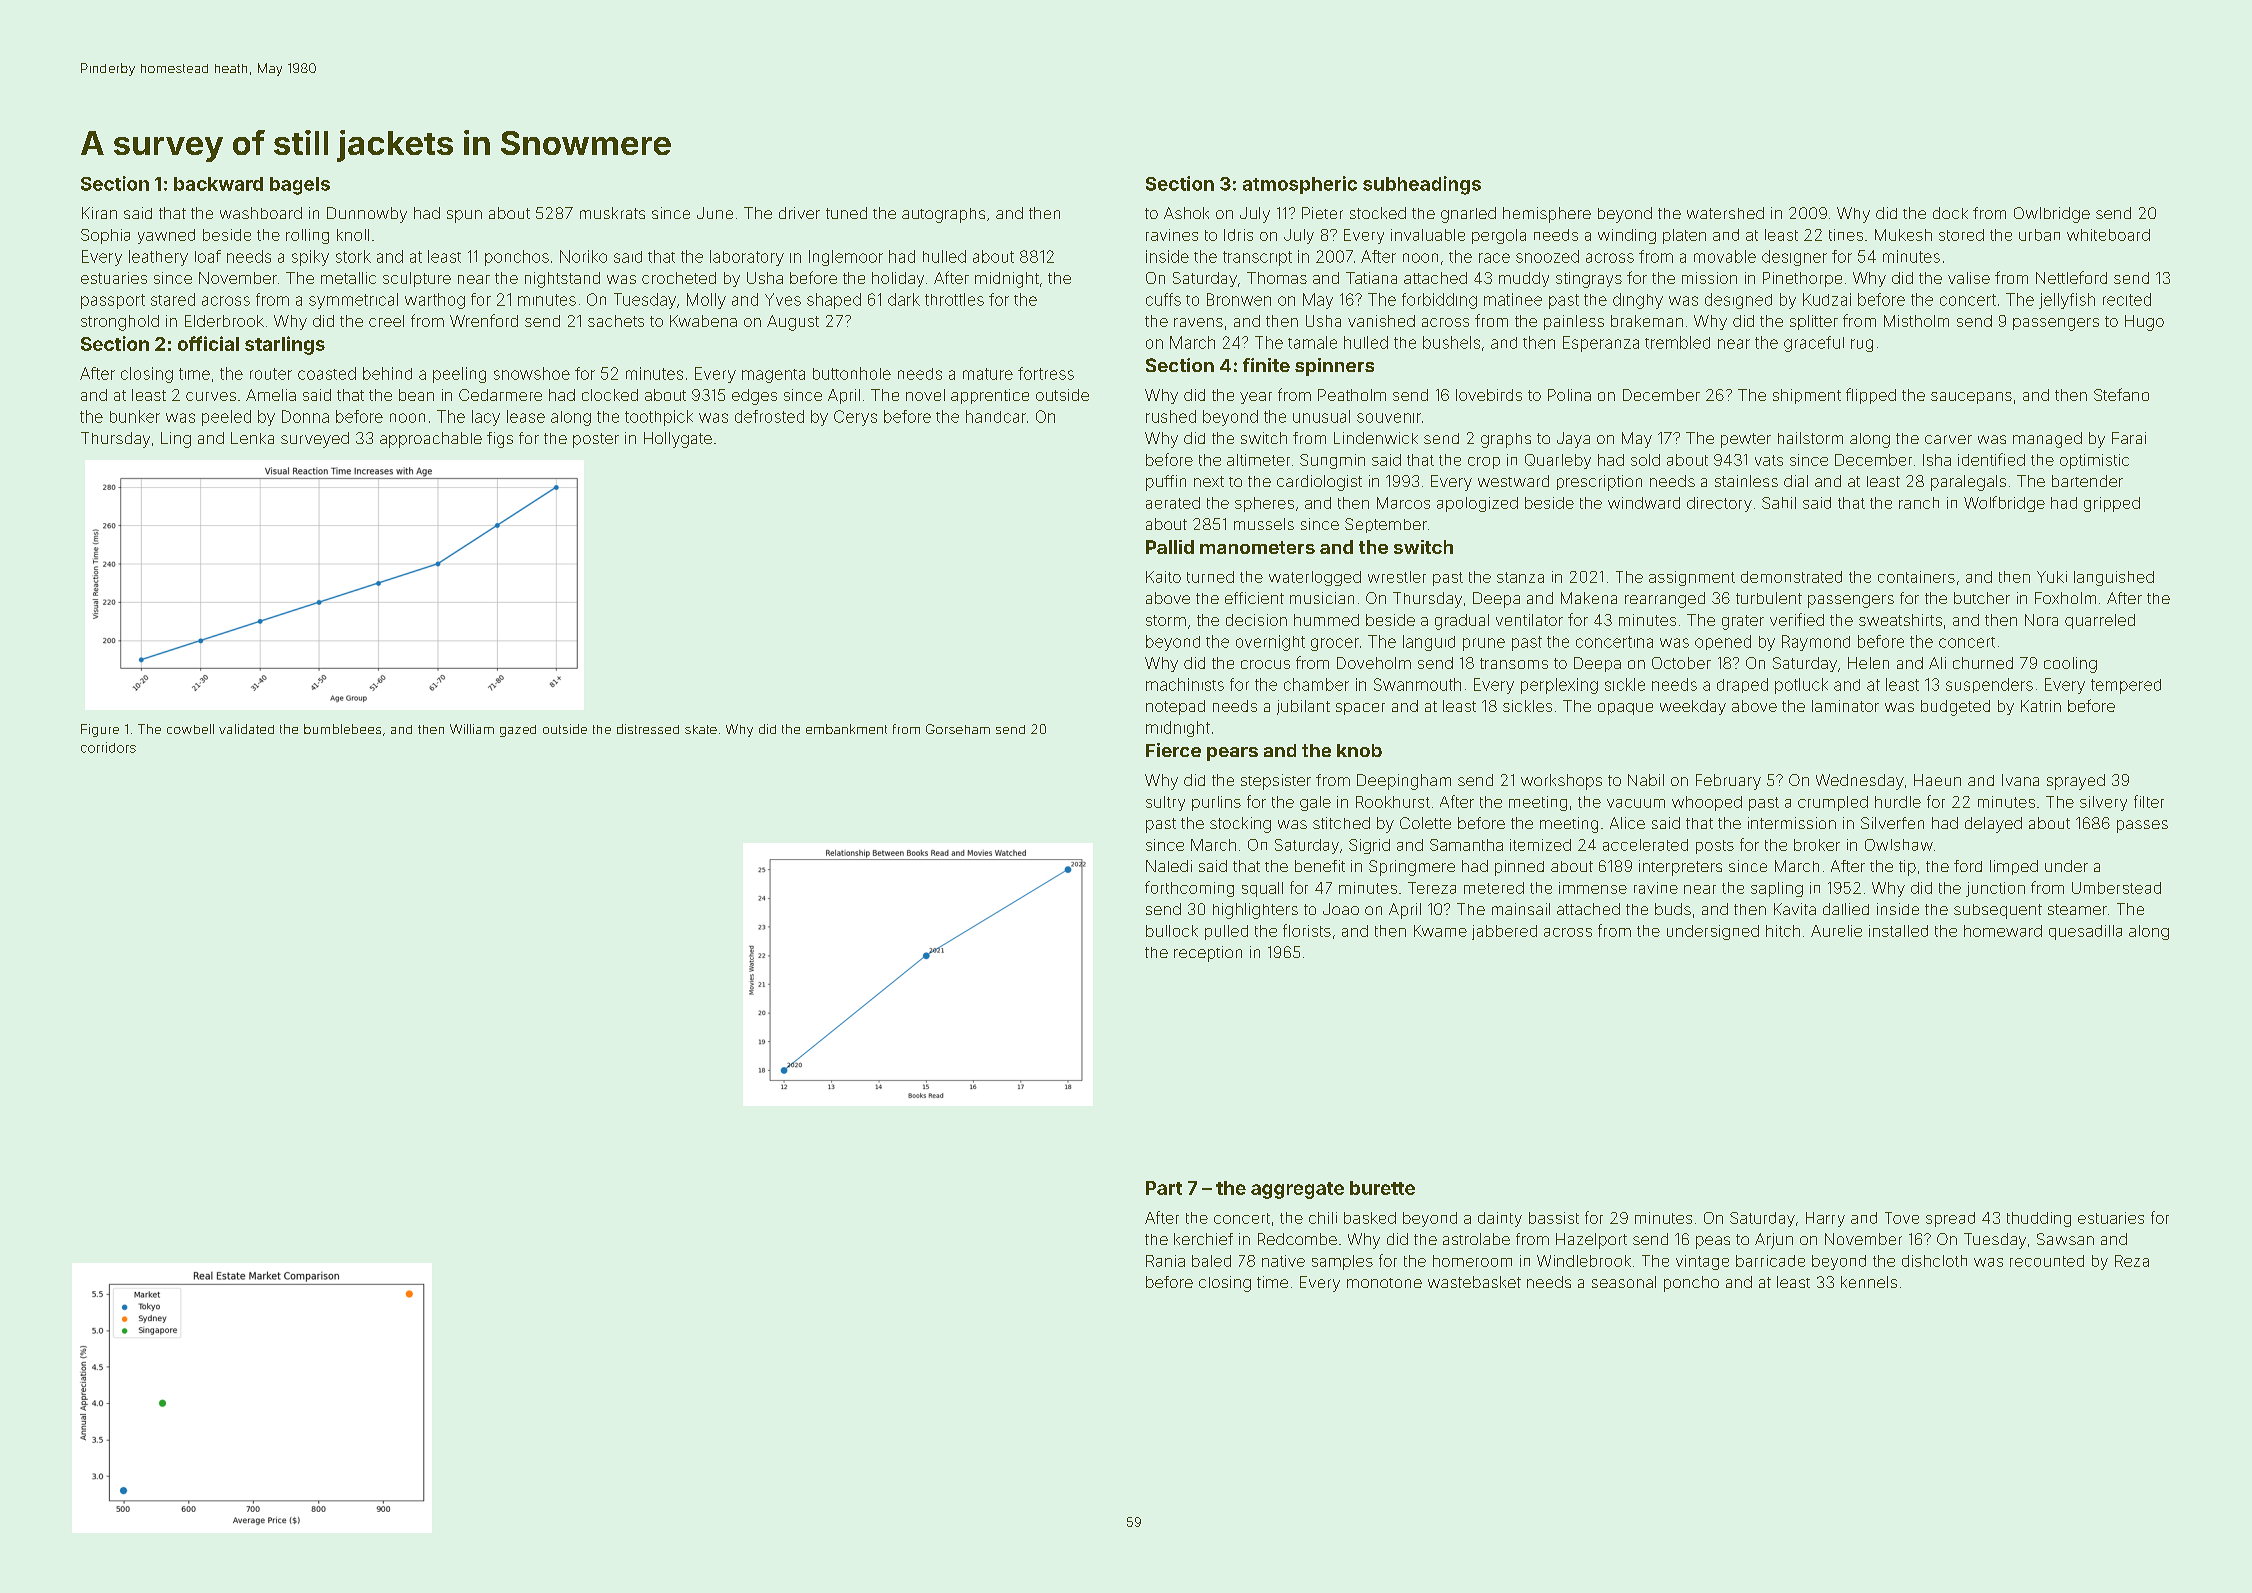 This screenshot has width=2252, height=1593. Describe the element at coordinates (252, 438) in the screenshot. I see `Lenka` at that location.
